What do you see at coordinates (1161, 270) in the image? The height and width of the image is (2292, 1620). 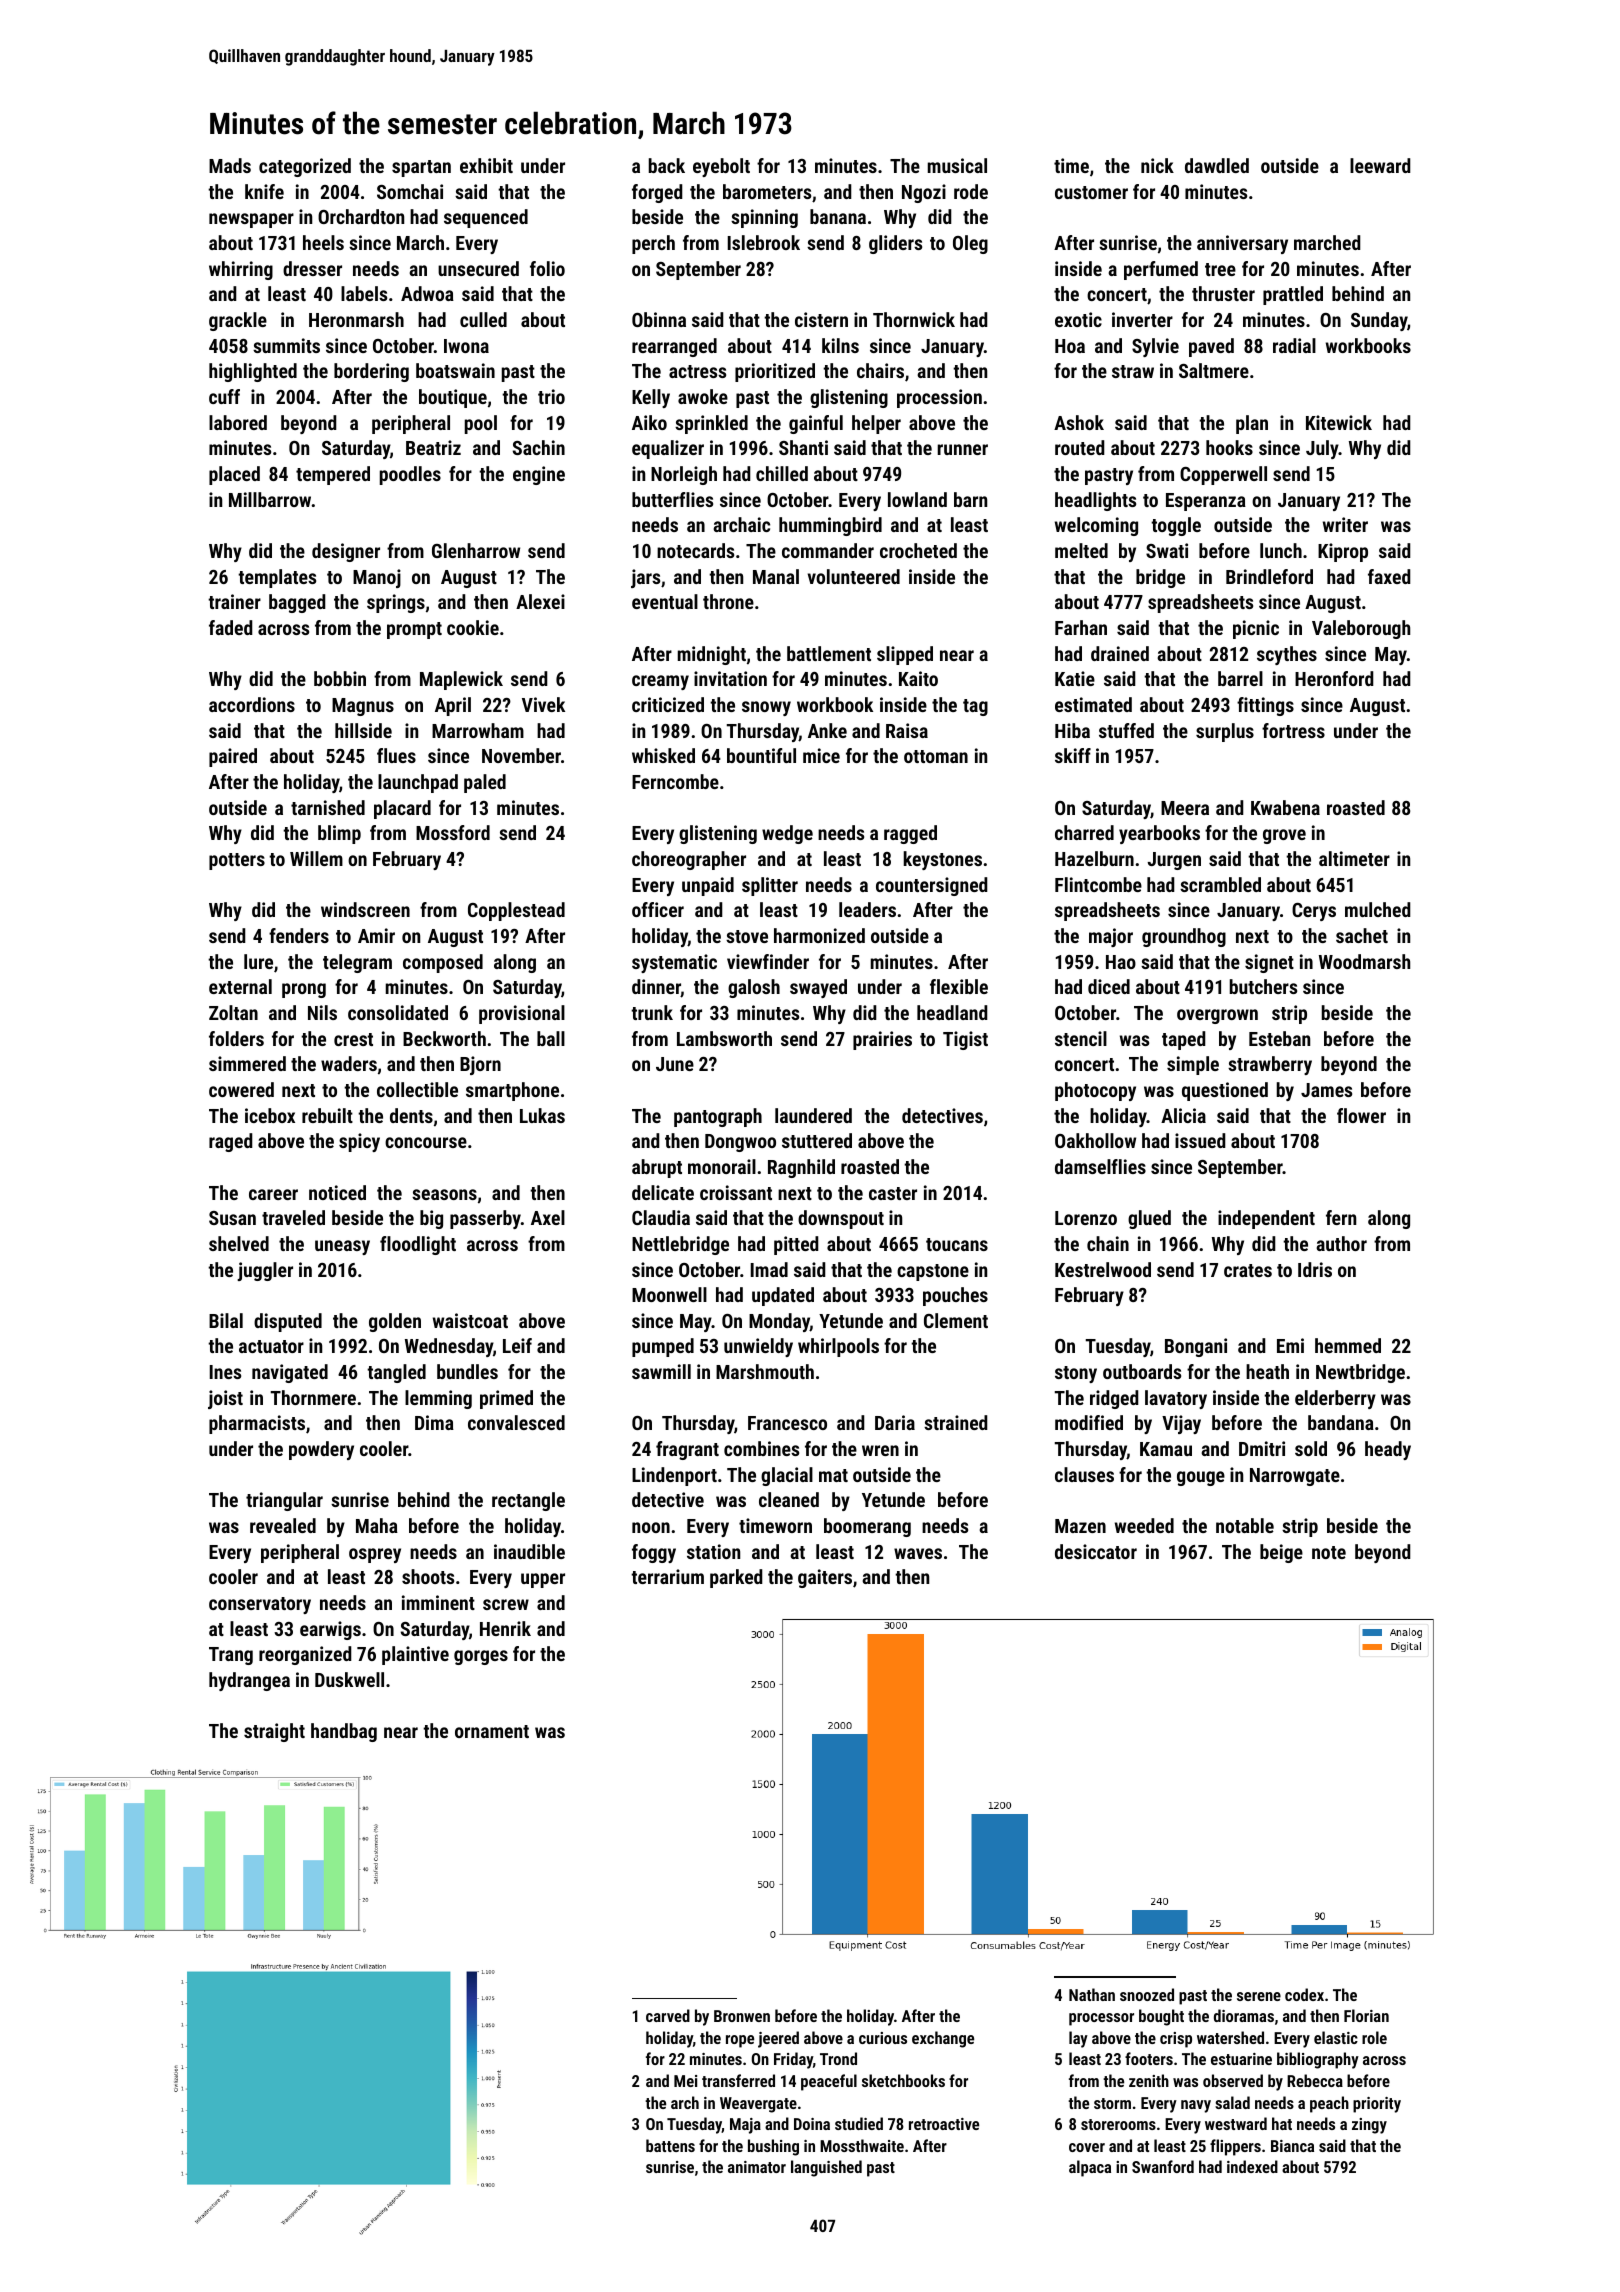 I see `perfumed` at bounding box center [1161, 270].
